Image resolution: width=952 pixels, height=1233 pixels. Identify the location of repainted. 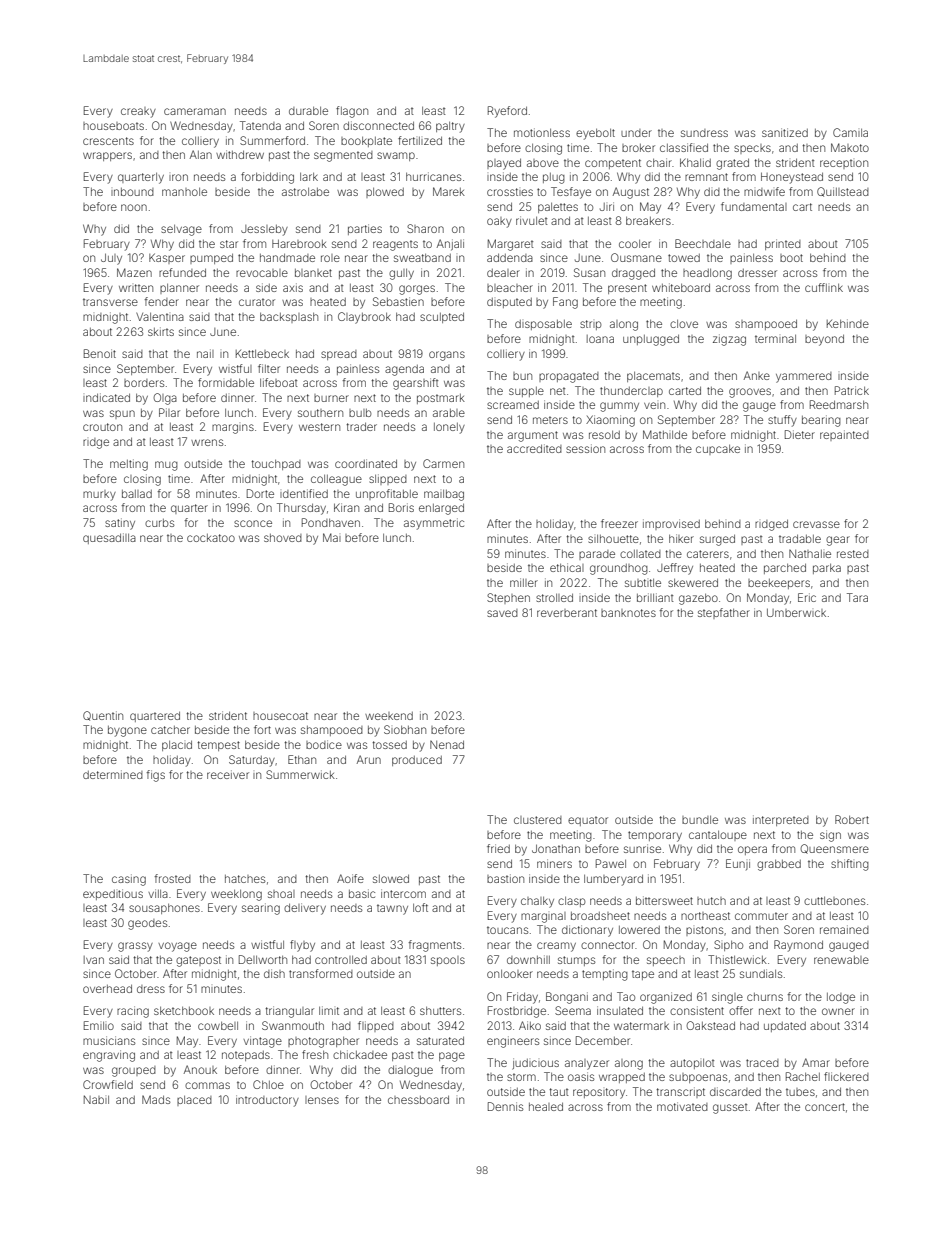
(844, 435).
